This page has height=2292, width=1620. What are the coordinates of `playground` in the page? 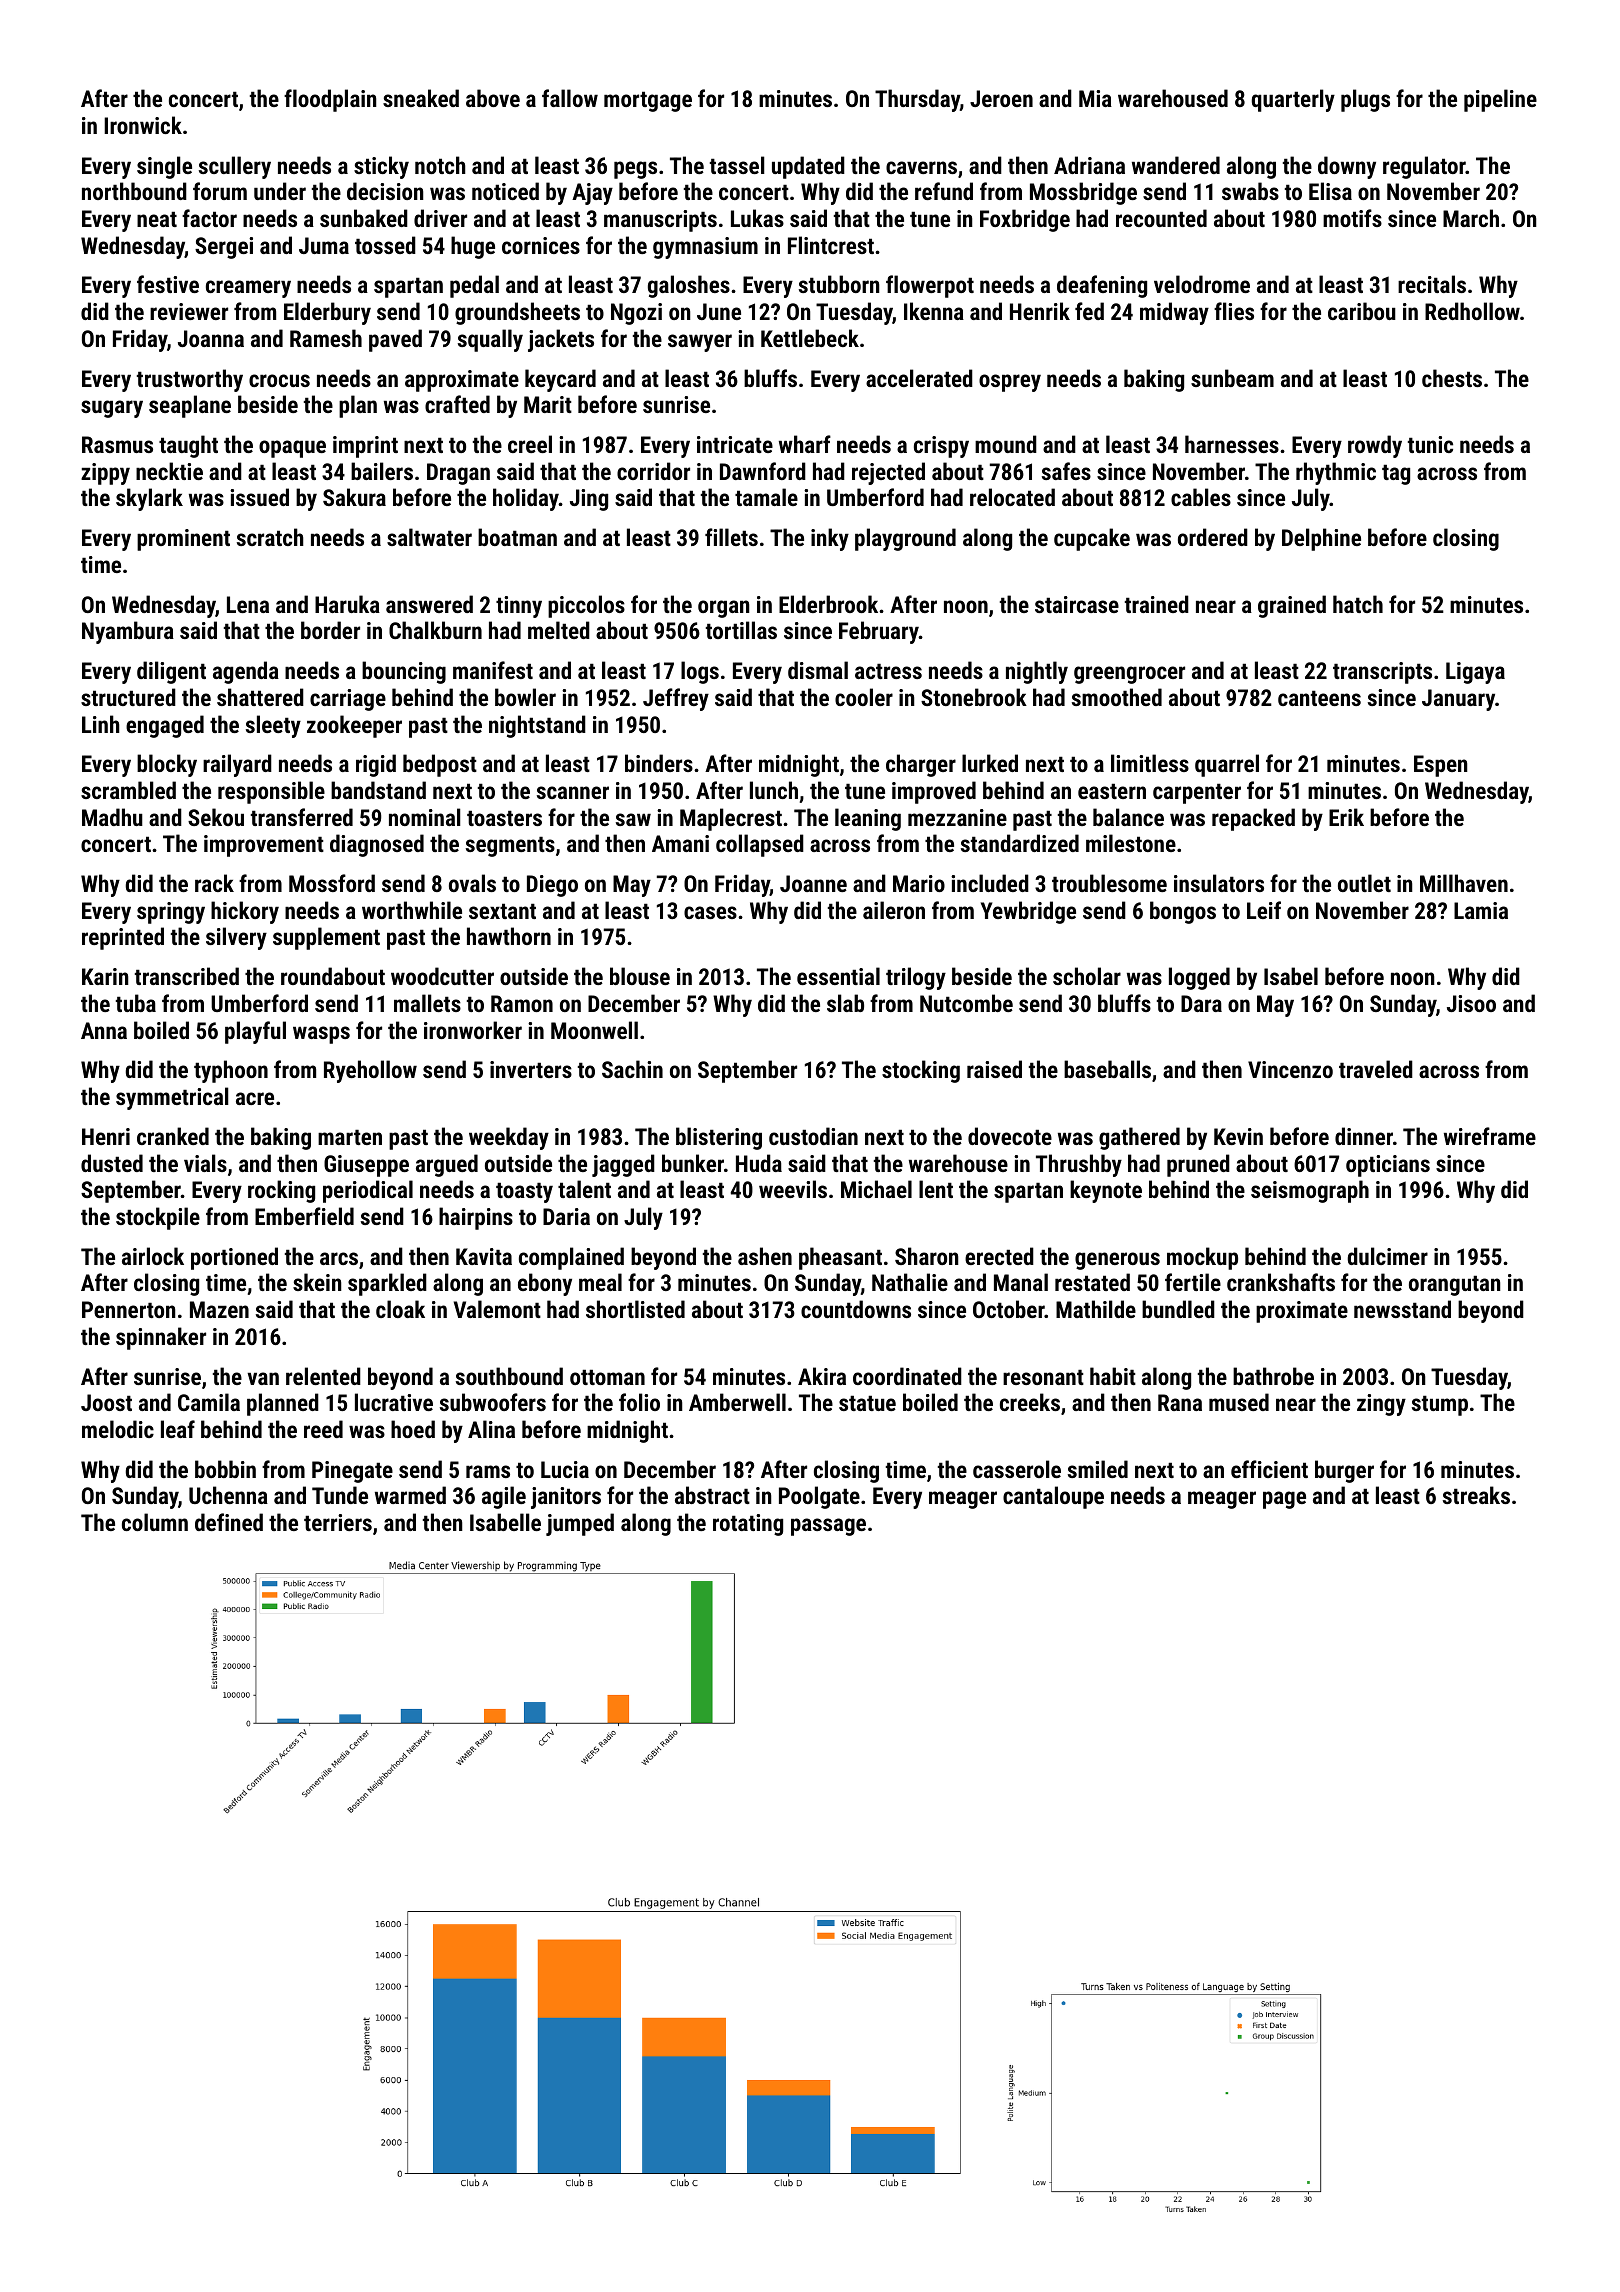 It's located at (905, 539).
